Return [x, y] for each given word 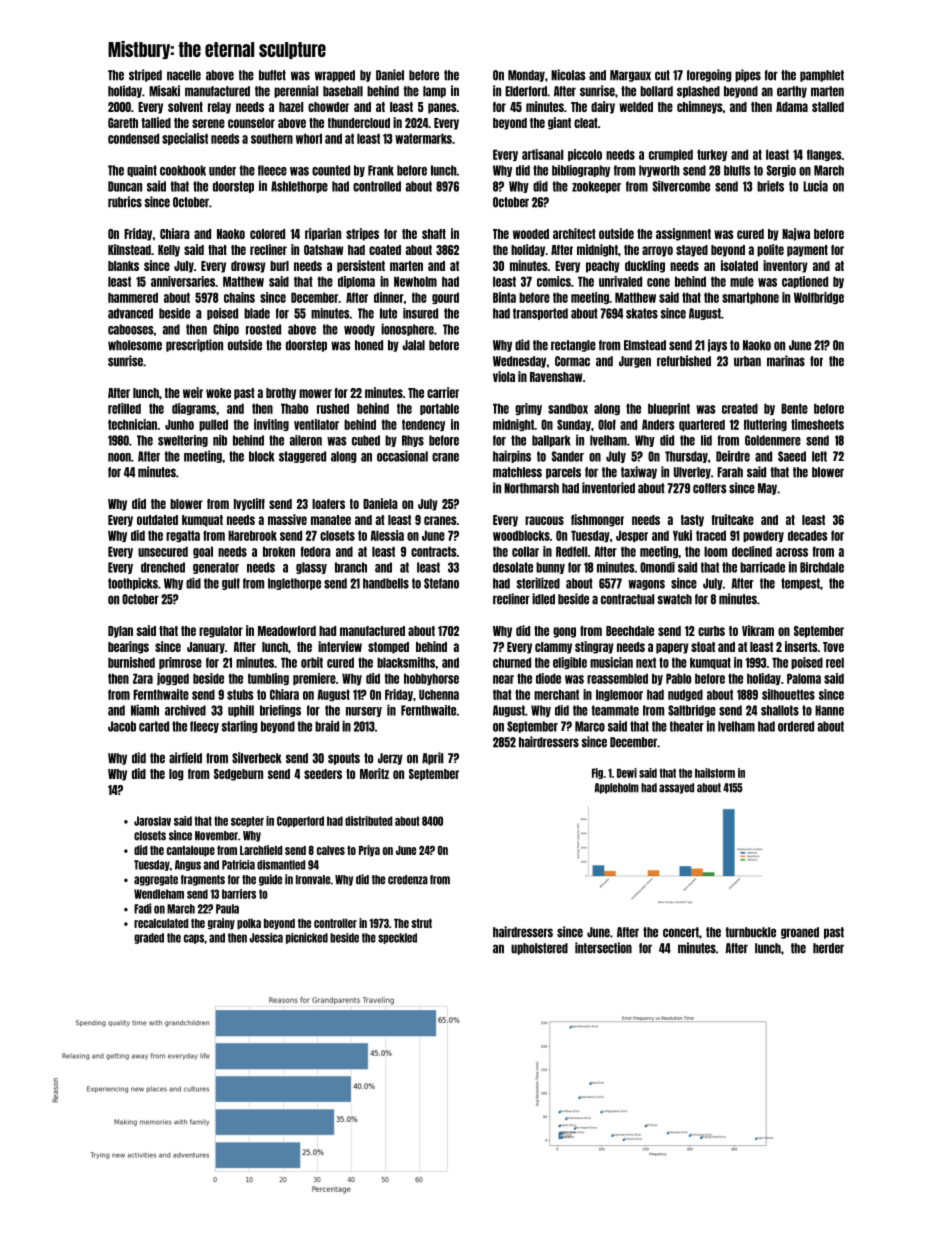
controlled [377, 186]
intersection [603, 948]
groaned [800, 933]
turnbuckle [750, 932]
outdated [157, 520]
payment [807, 251]
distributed [369, 821]
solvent [185, 107]
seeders [323, 774]
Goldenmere [773, 440]
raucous [544, 520]
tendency [423, 425]
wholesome [135, 345]
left [819, 456]
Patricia [238, 865]
